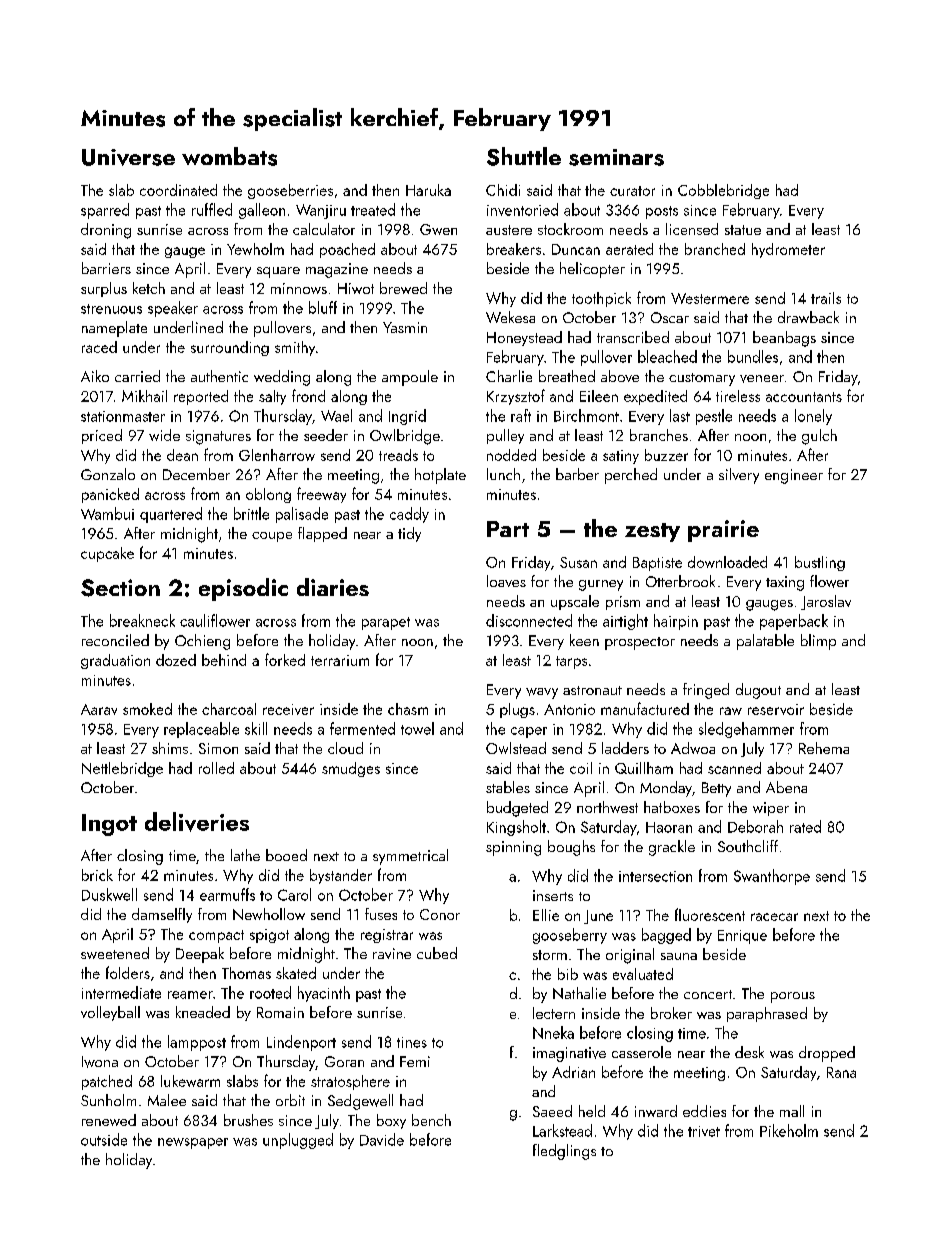 This screenshot has height=1233, width=952. Describe the element at coordinates (723, 191) in the screenshot. I see `Cobblebridge` at that location.
